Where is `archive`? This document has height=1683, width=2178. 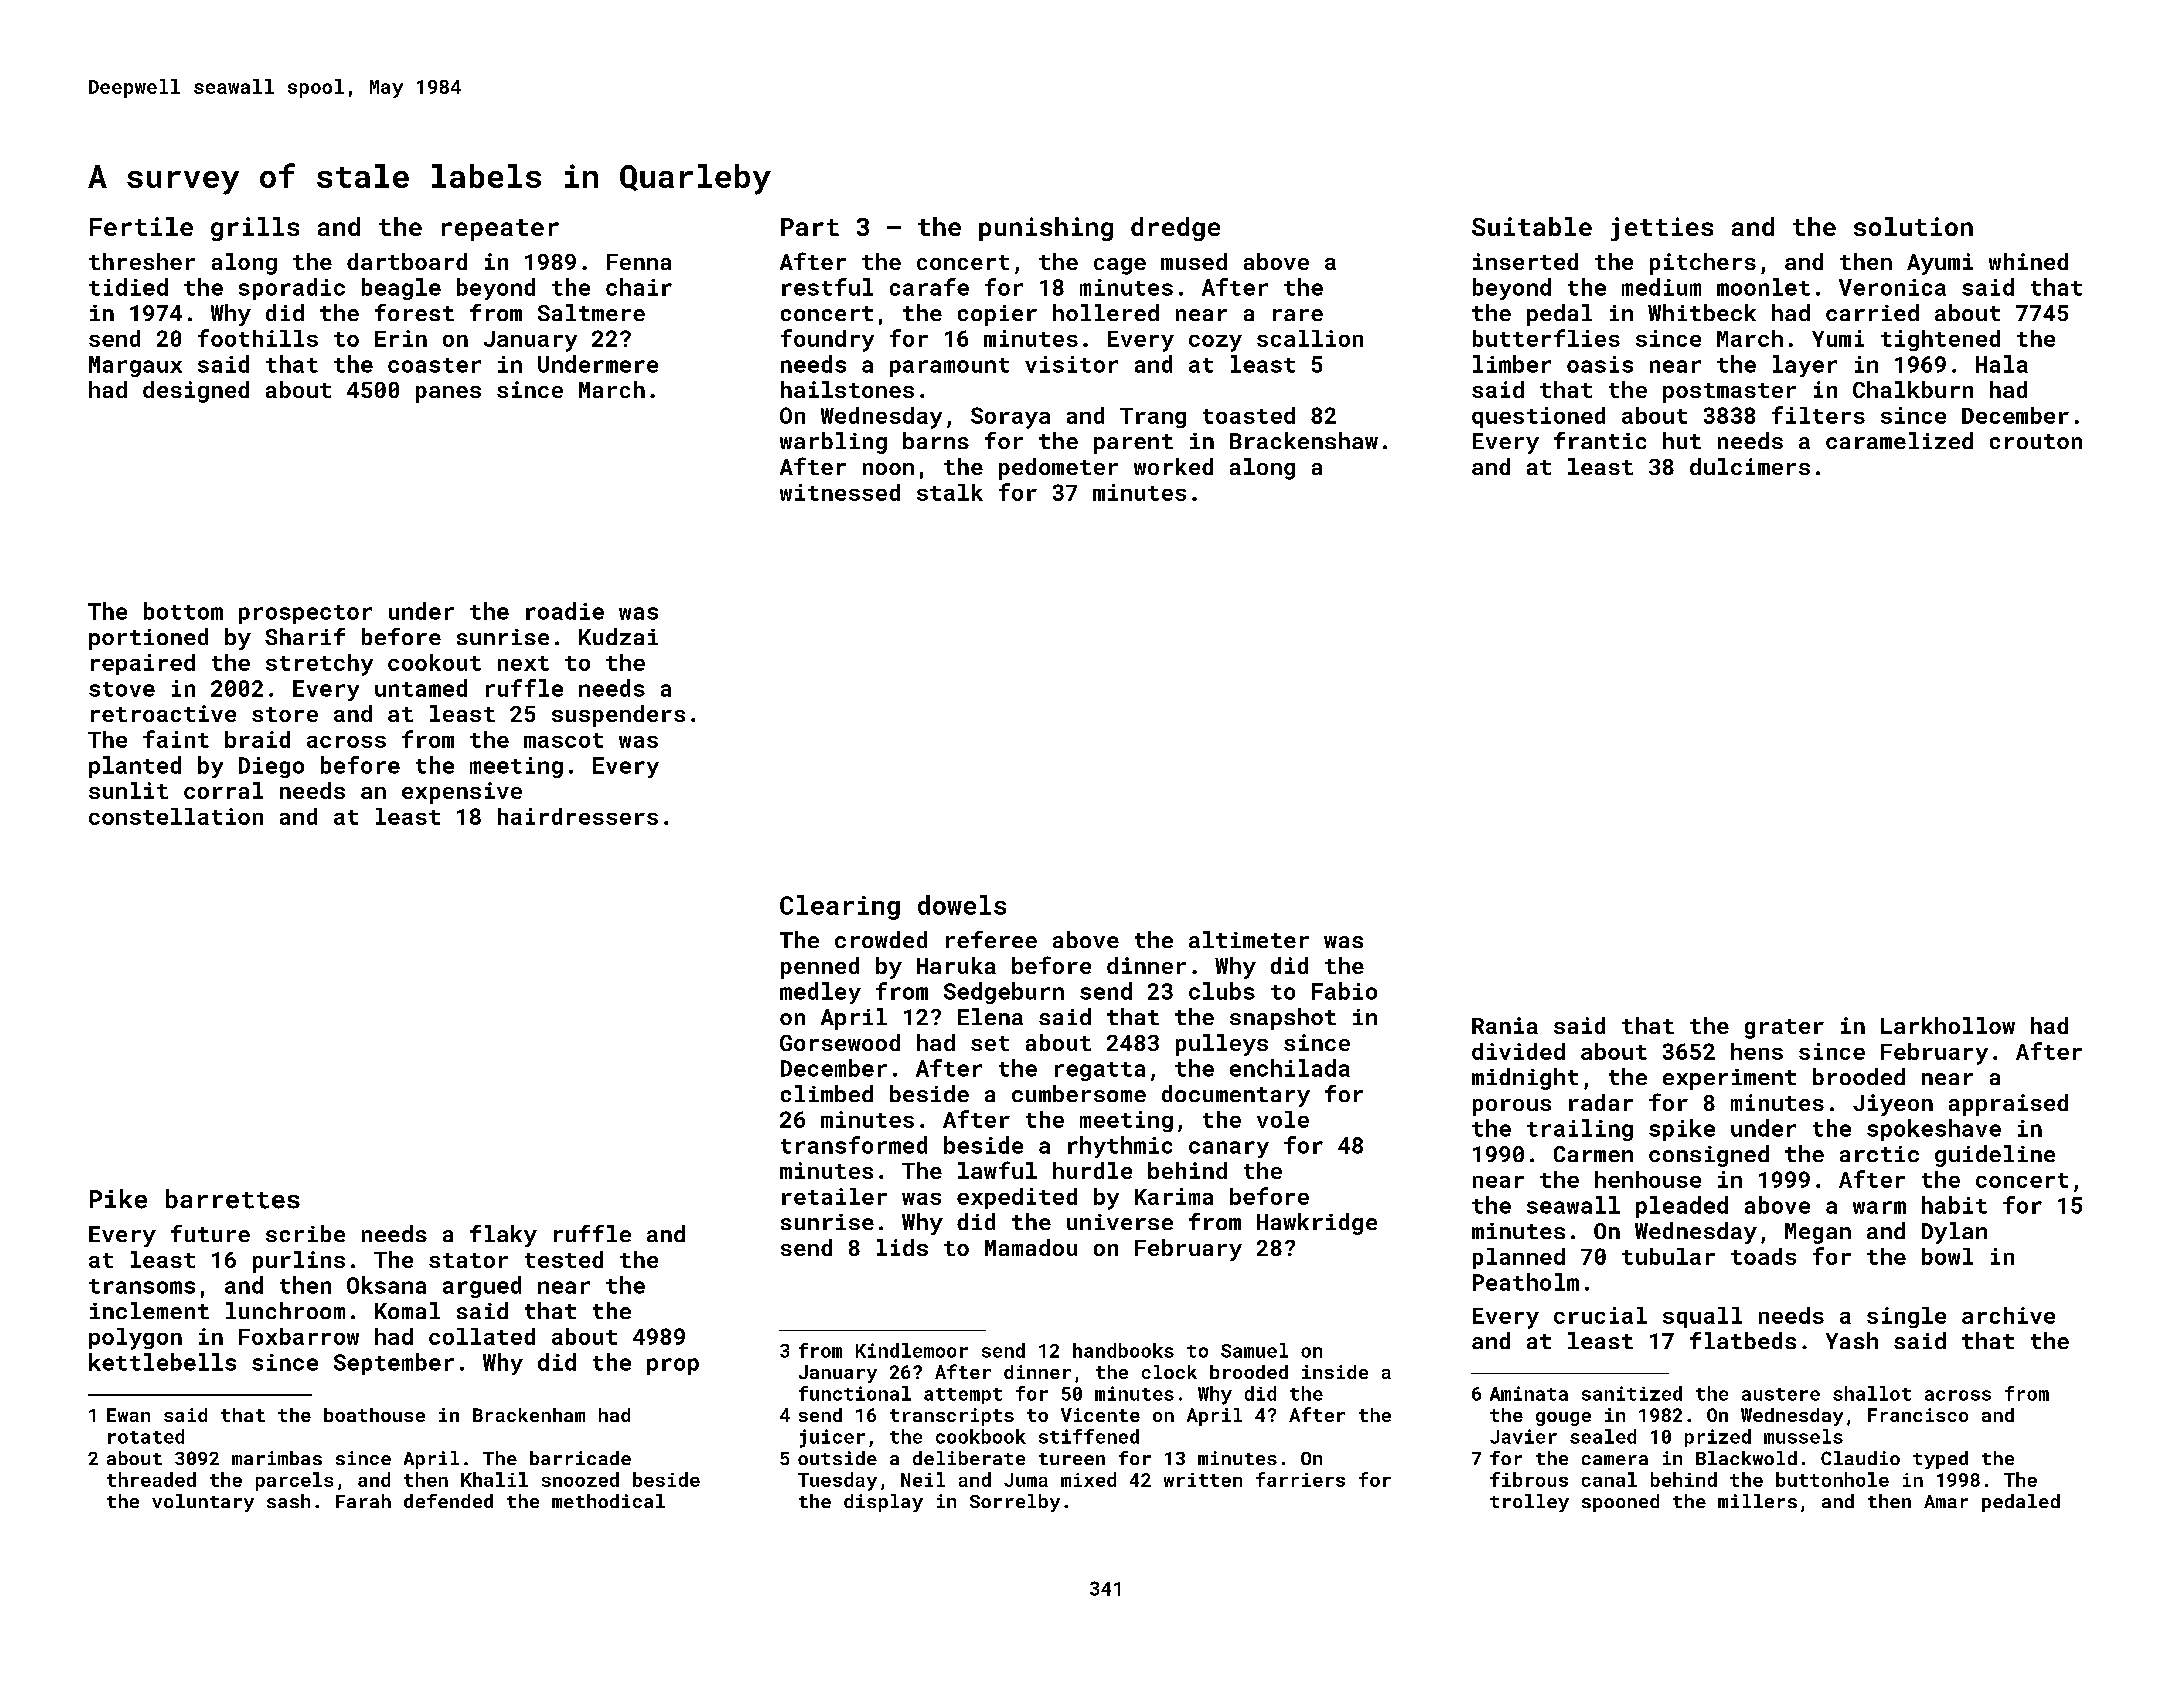 archive is located at coordinates (2008, 1315).
